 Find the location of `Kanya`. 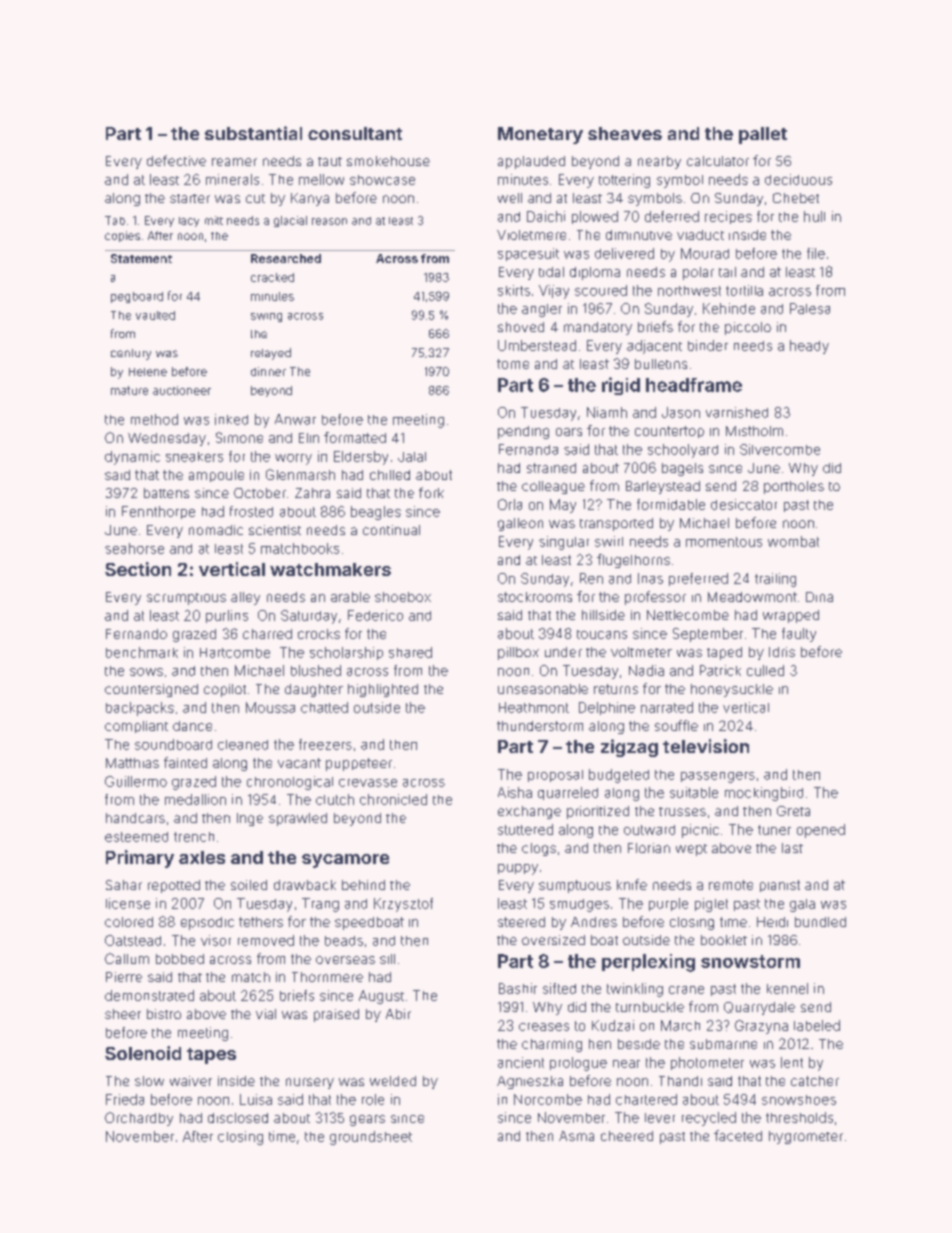

Kanya is located at coordinates (310, 199).
